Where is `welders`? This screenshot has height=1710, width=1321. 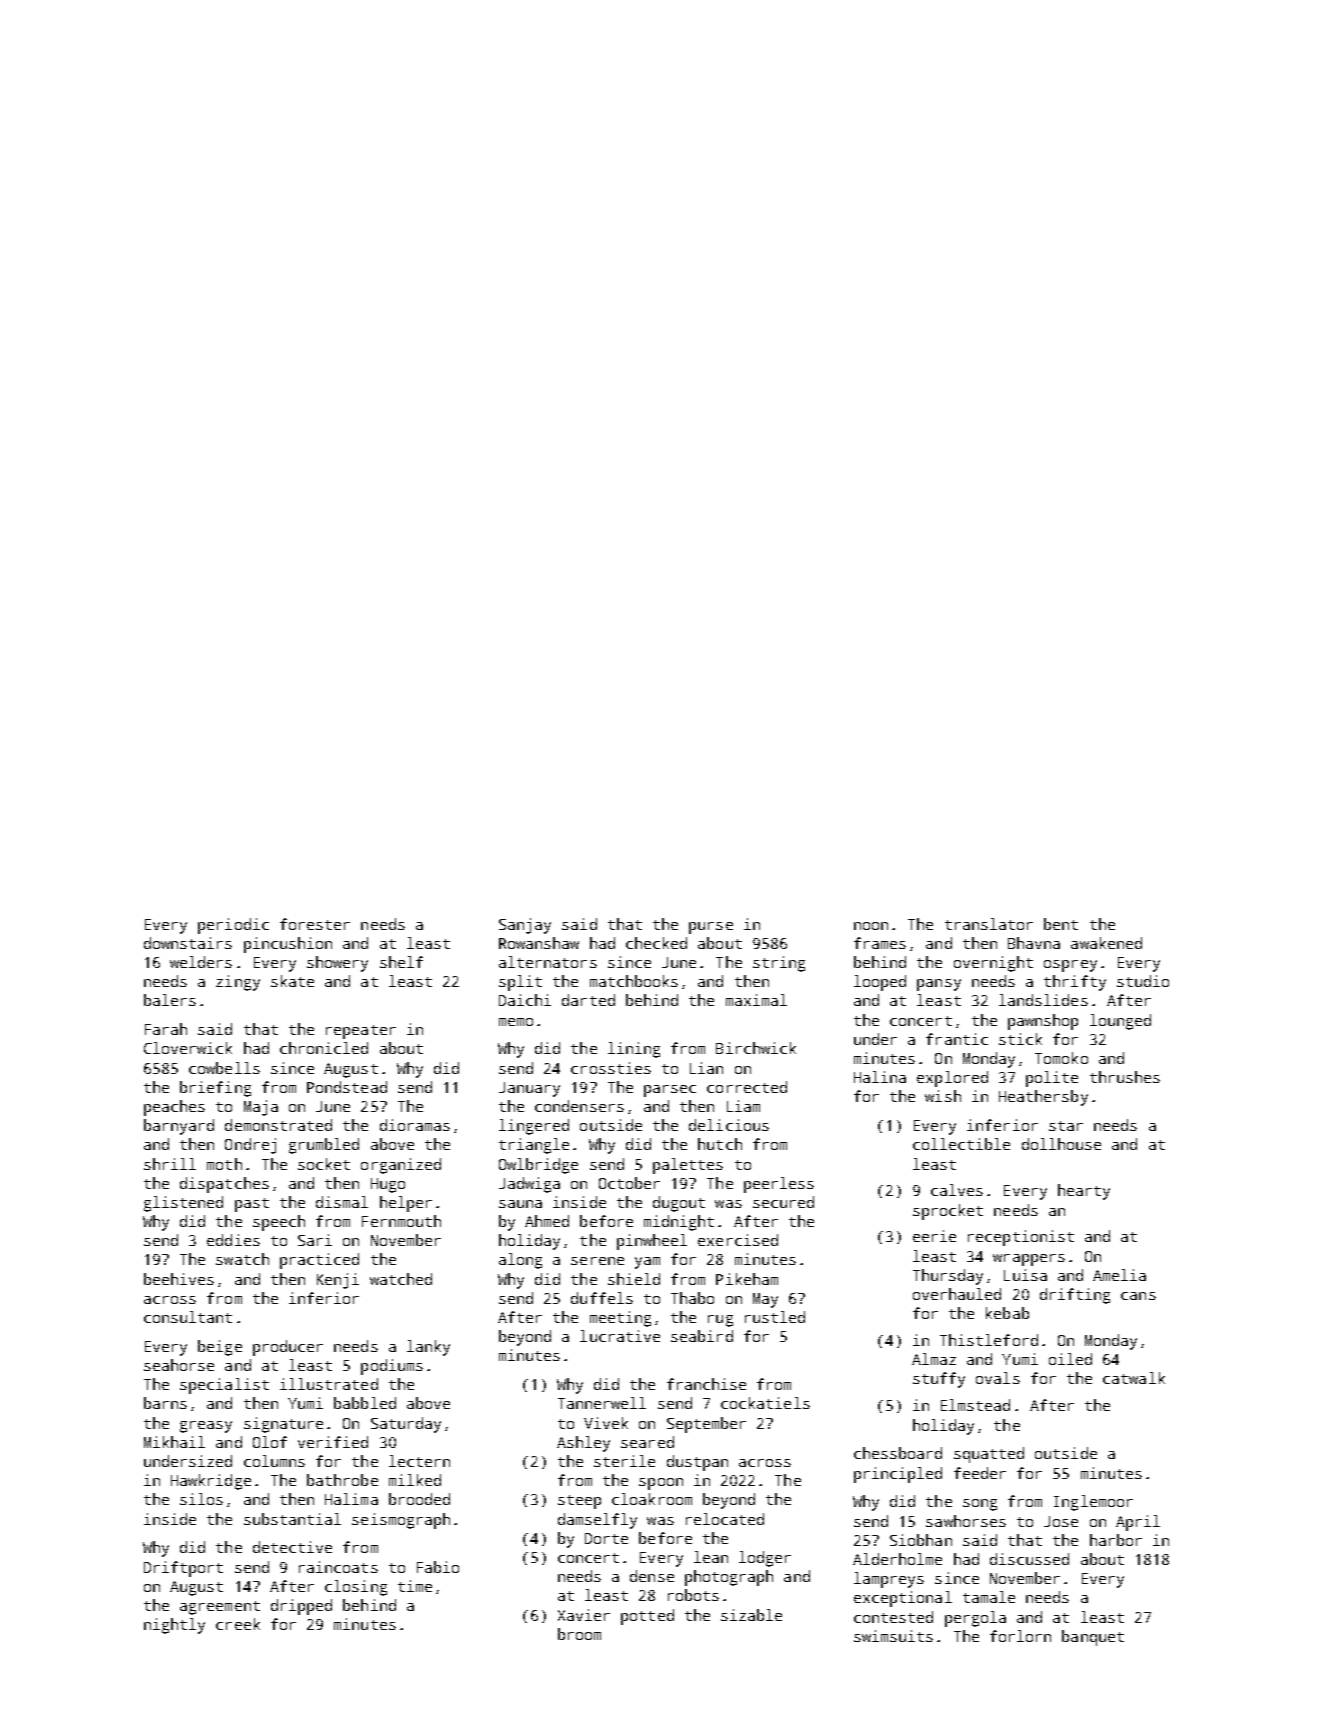
welders is located at coordinates (201, 962).
